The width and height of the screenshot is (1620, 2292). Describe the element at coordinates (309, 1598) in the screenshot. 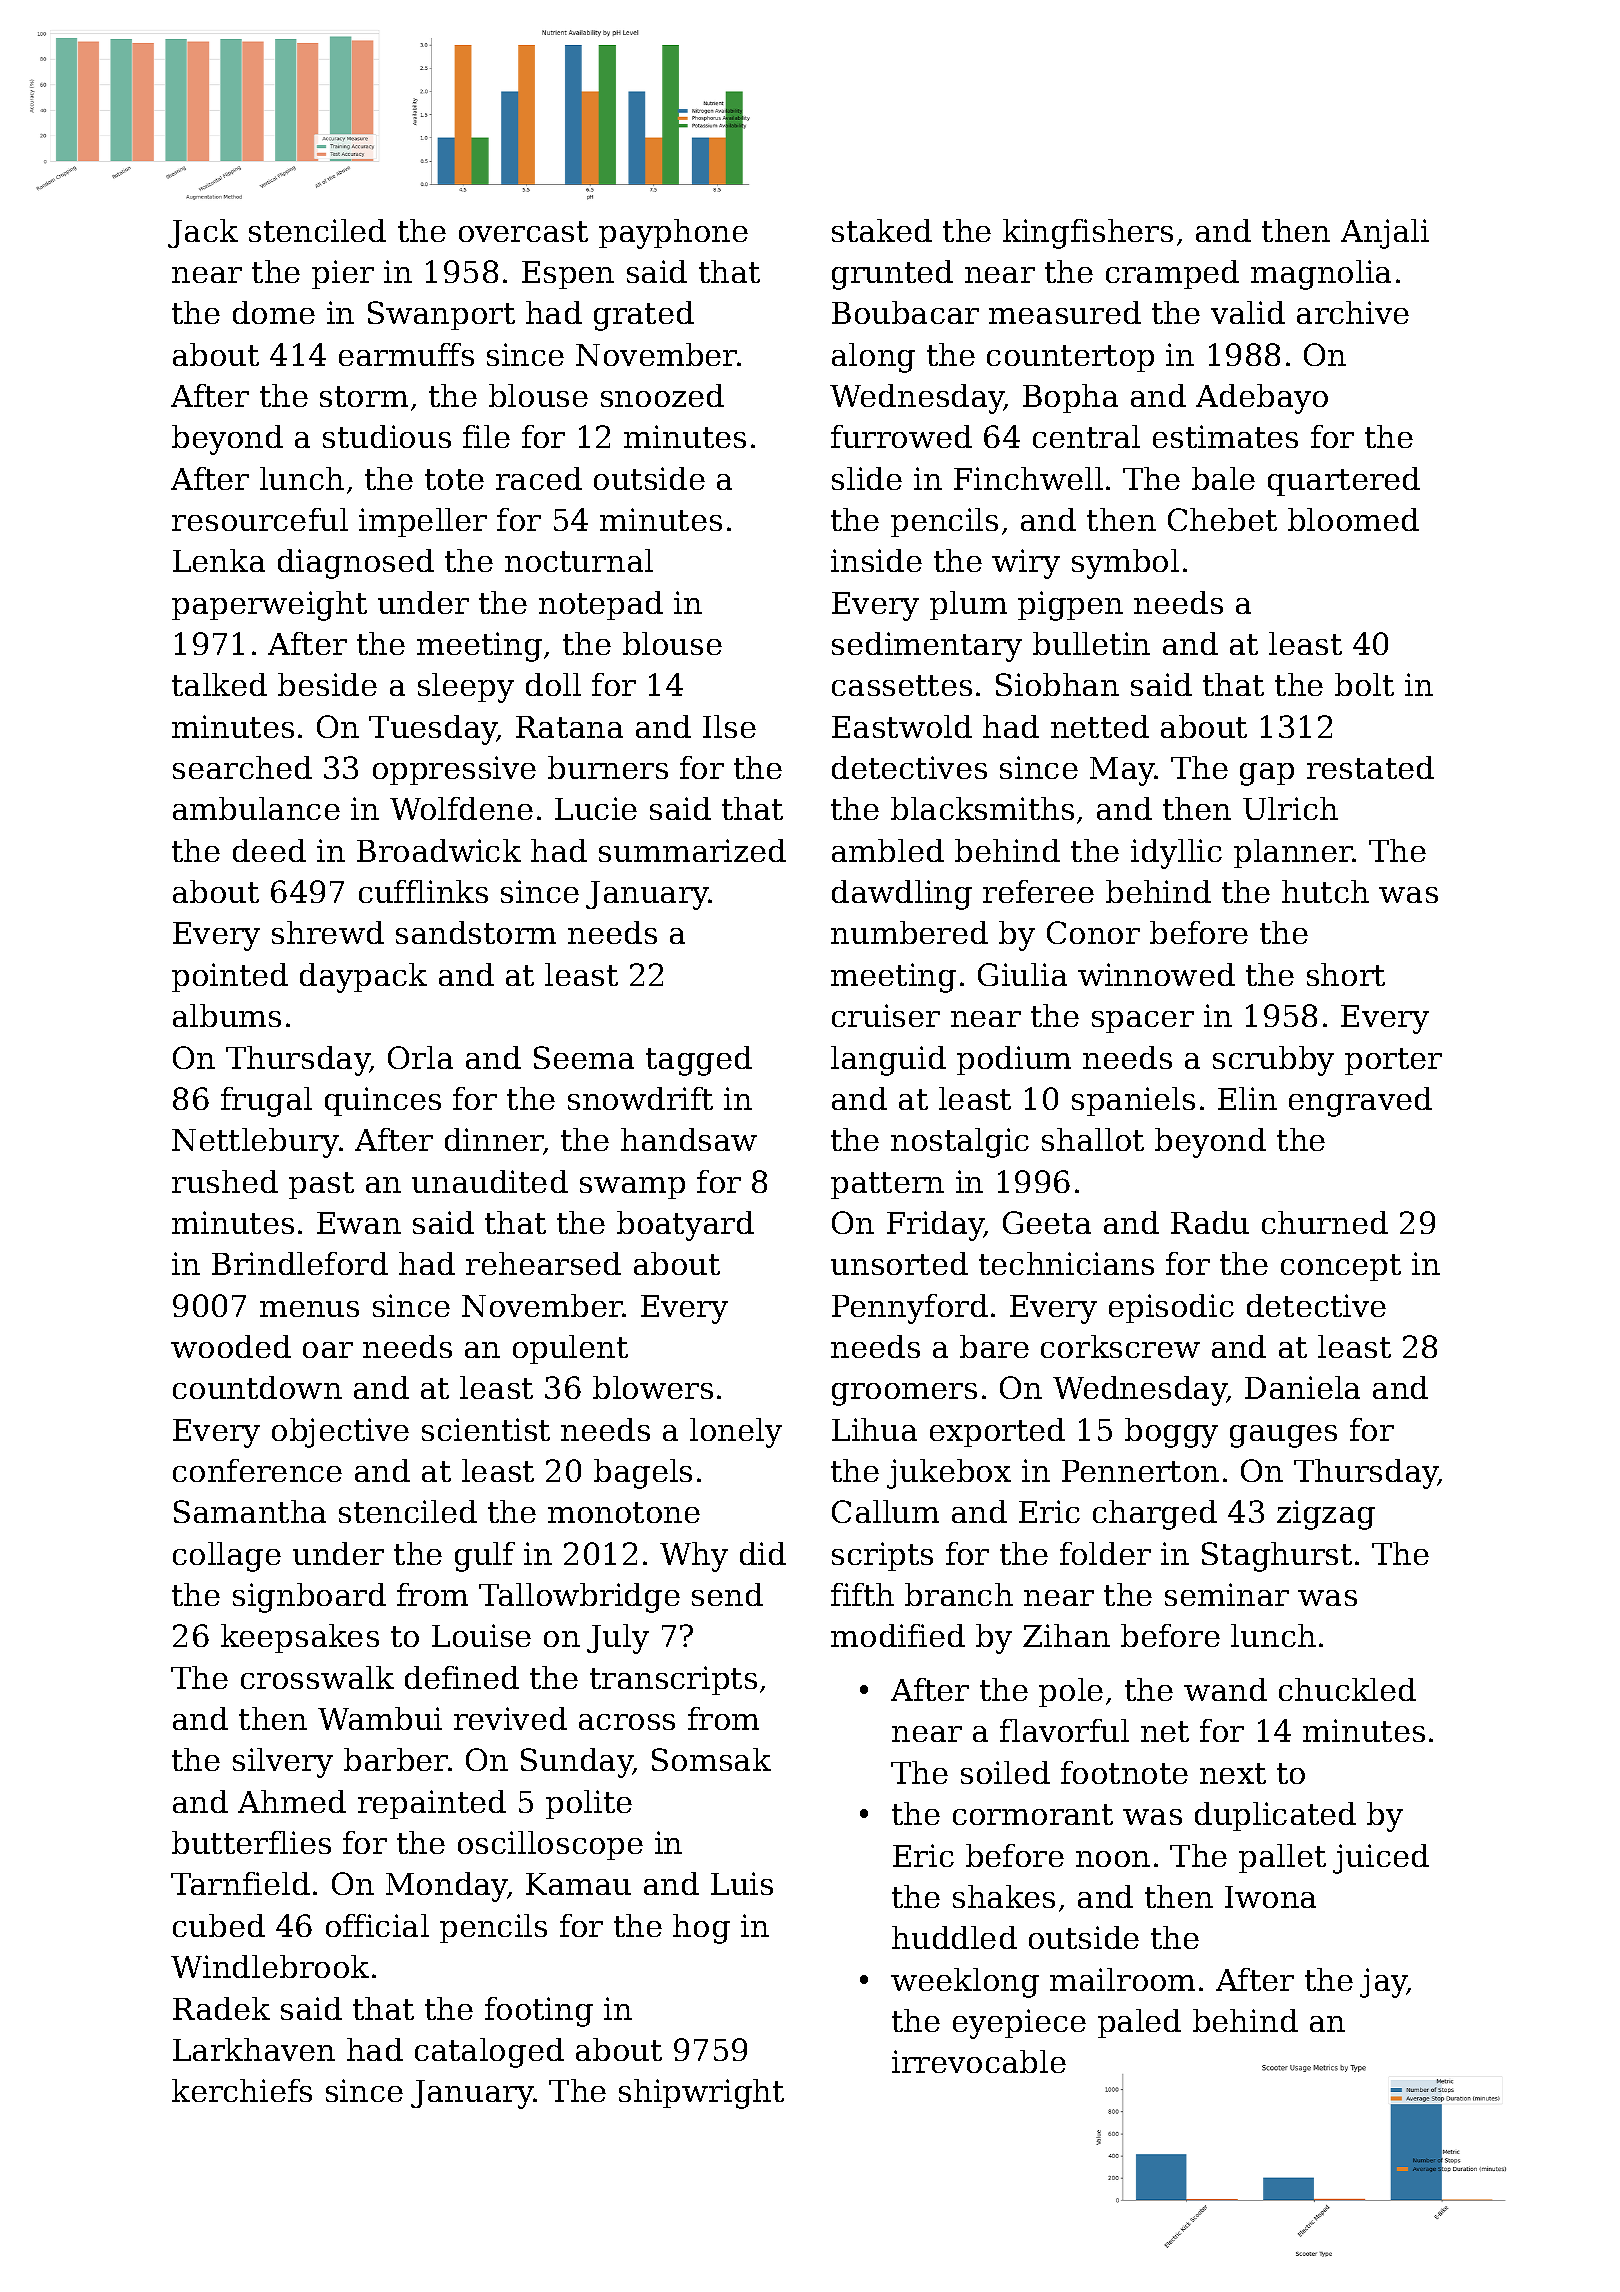

I see `signboard` at that location.
